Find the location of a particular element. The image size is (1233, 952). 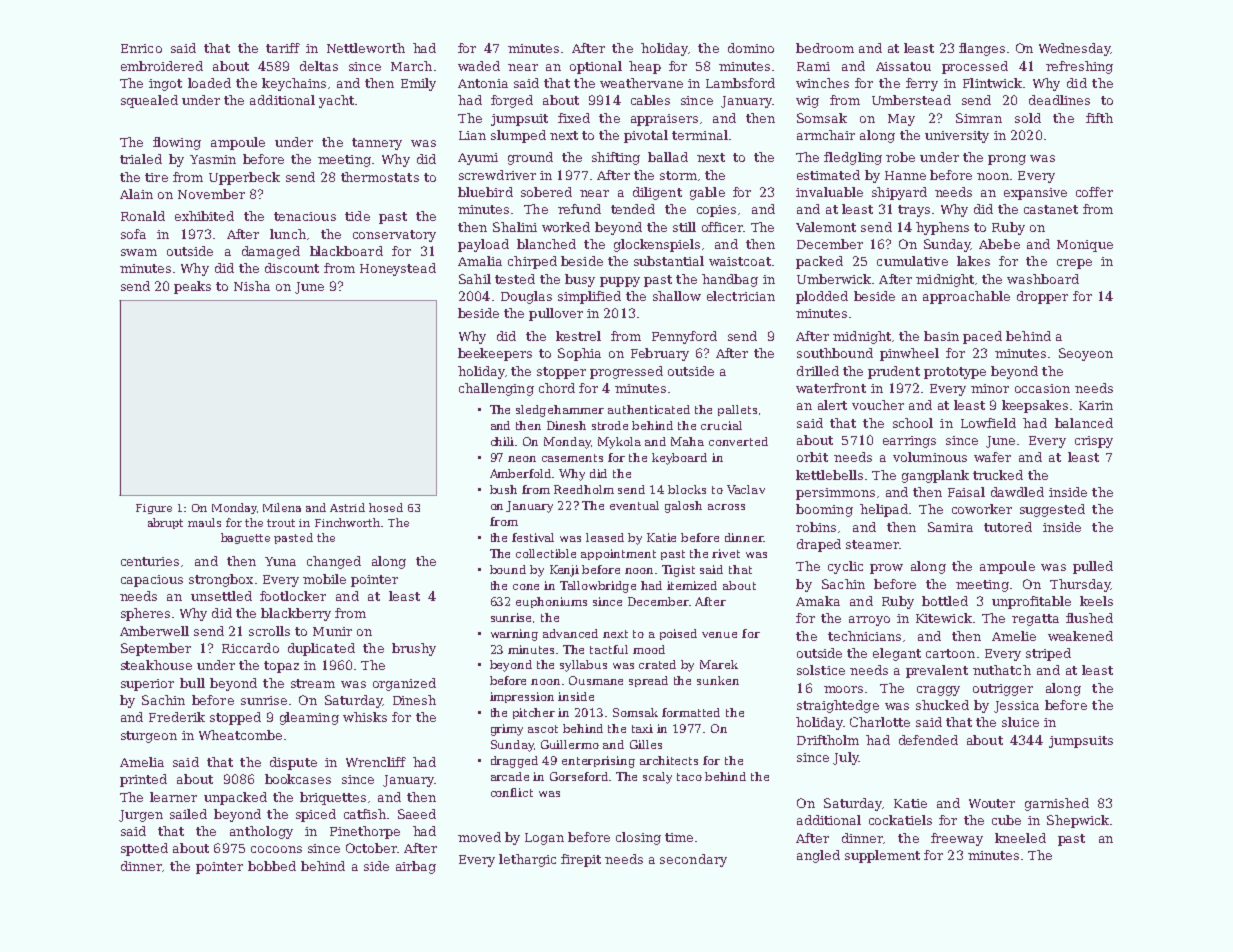

bush is located at coordinates (503, 489).
